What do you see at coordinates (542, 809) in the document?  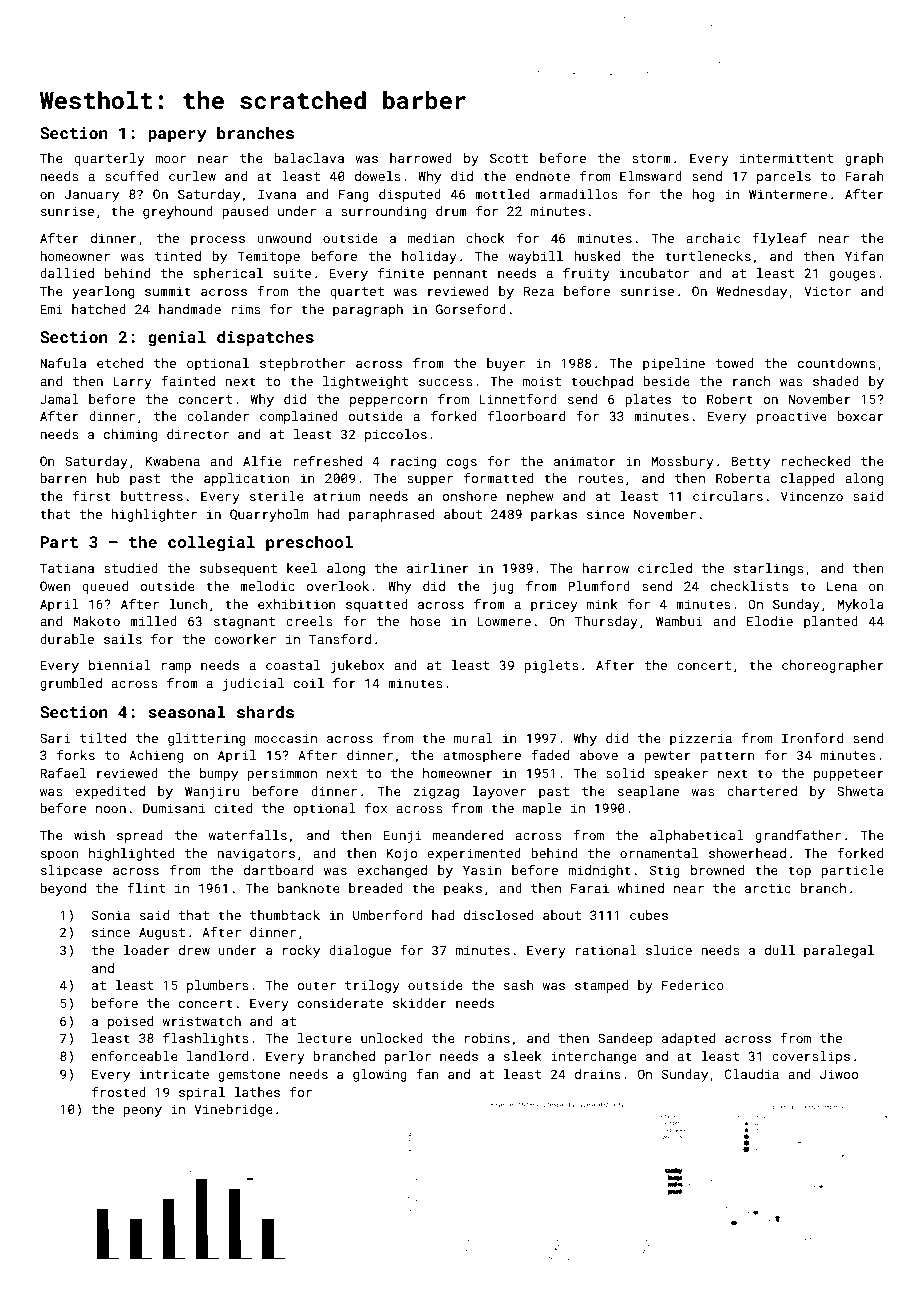 I see `maple` at bounding box center [542, 809].
